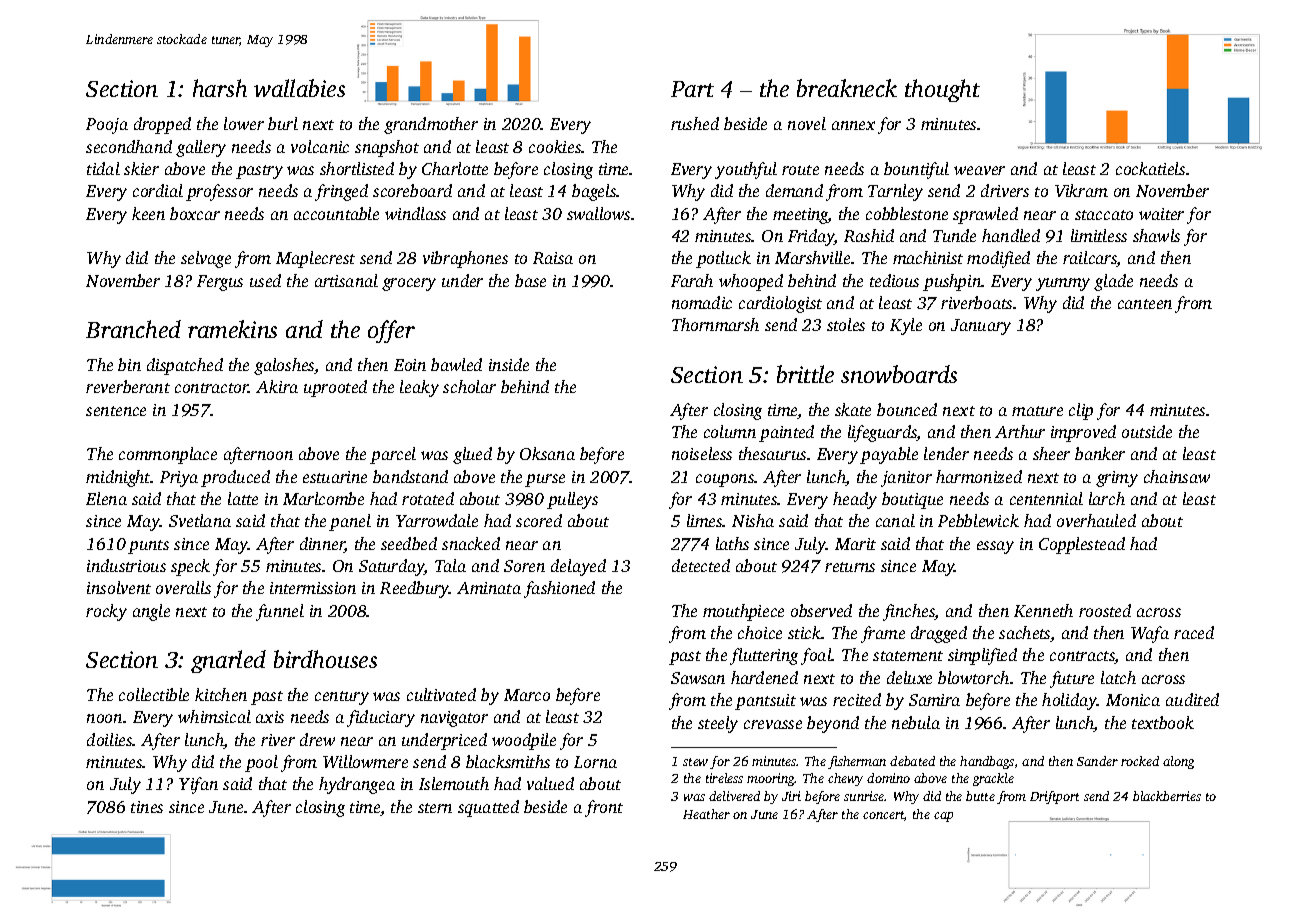 The image size is (1308, 924). Describe the element at coordinates (415, 213) in the image. I see `windlass` at that location.
